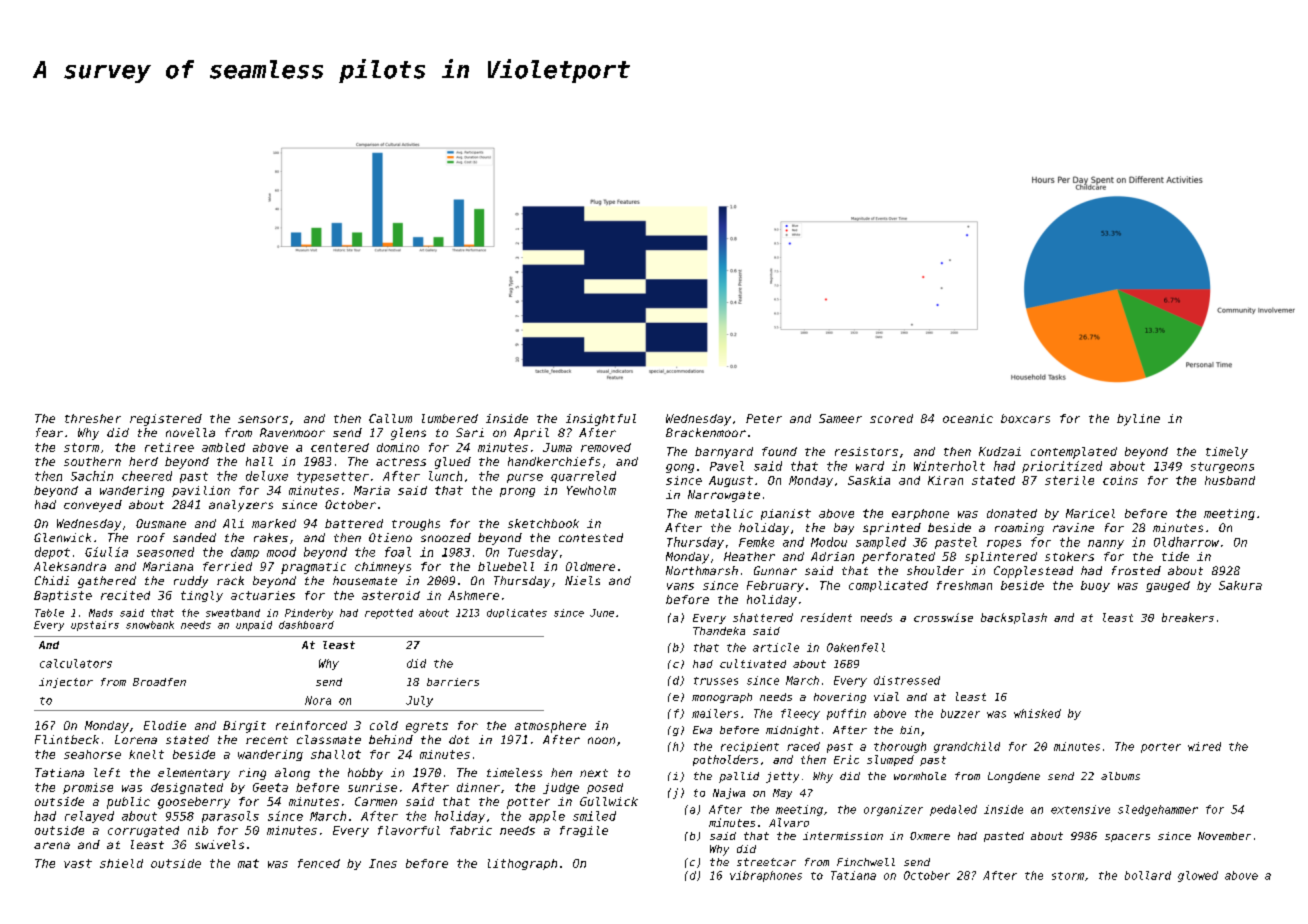 Image resolution: width=1308 pixels, height=924 pixels. Describe the element at coordinates (967, 747) in the screenshot. I see `grandchild` at that location.
